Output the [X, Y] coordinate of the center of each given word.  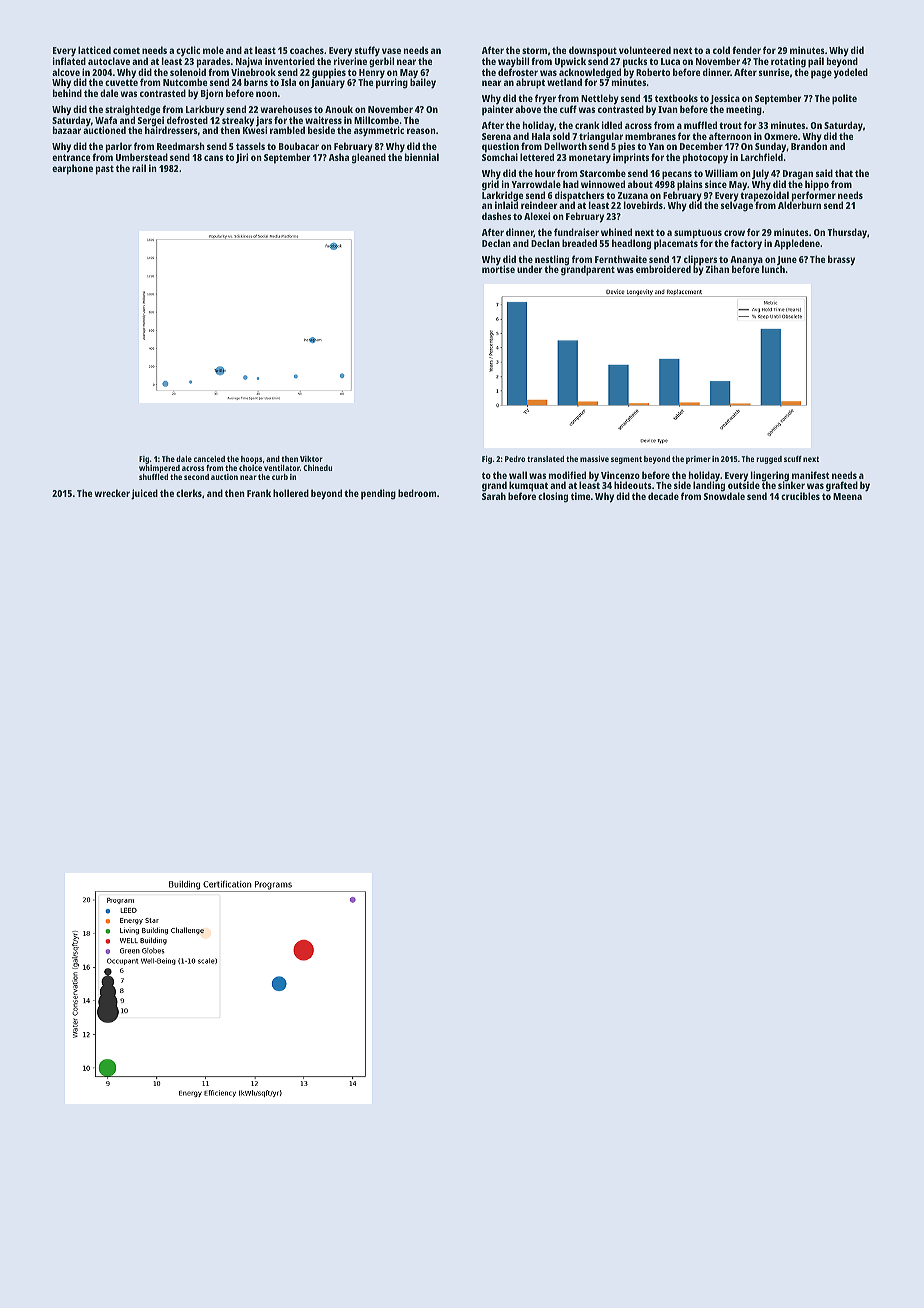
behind [67, 93]
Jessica [725, 100]
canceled [209, 459]
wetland [564, 82]
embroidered [663, 269]
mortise [498, 269]
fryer [545, 100]
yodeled [851, 73]
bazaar [67, 130]
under [529, 269]
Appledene [797, 244]
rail [139, 168]
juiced [144, 494]
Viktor [311, 459]
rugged [769, 460]
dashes [496, 216]
